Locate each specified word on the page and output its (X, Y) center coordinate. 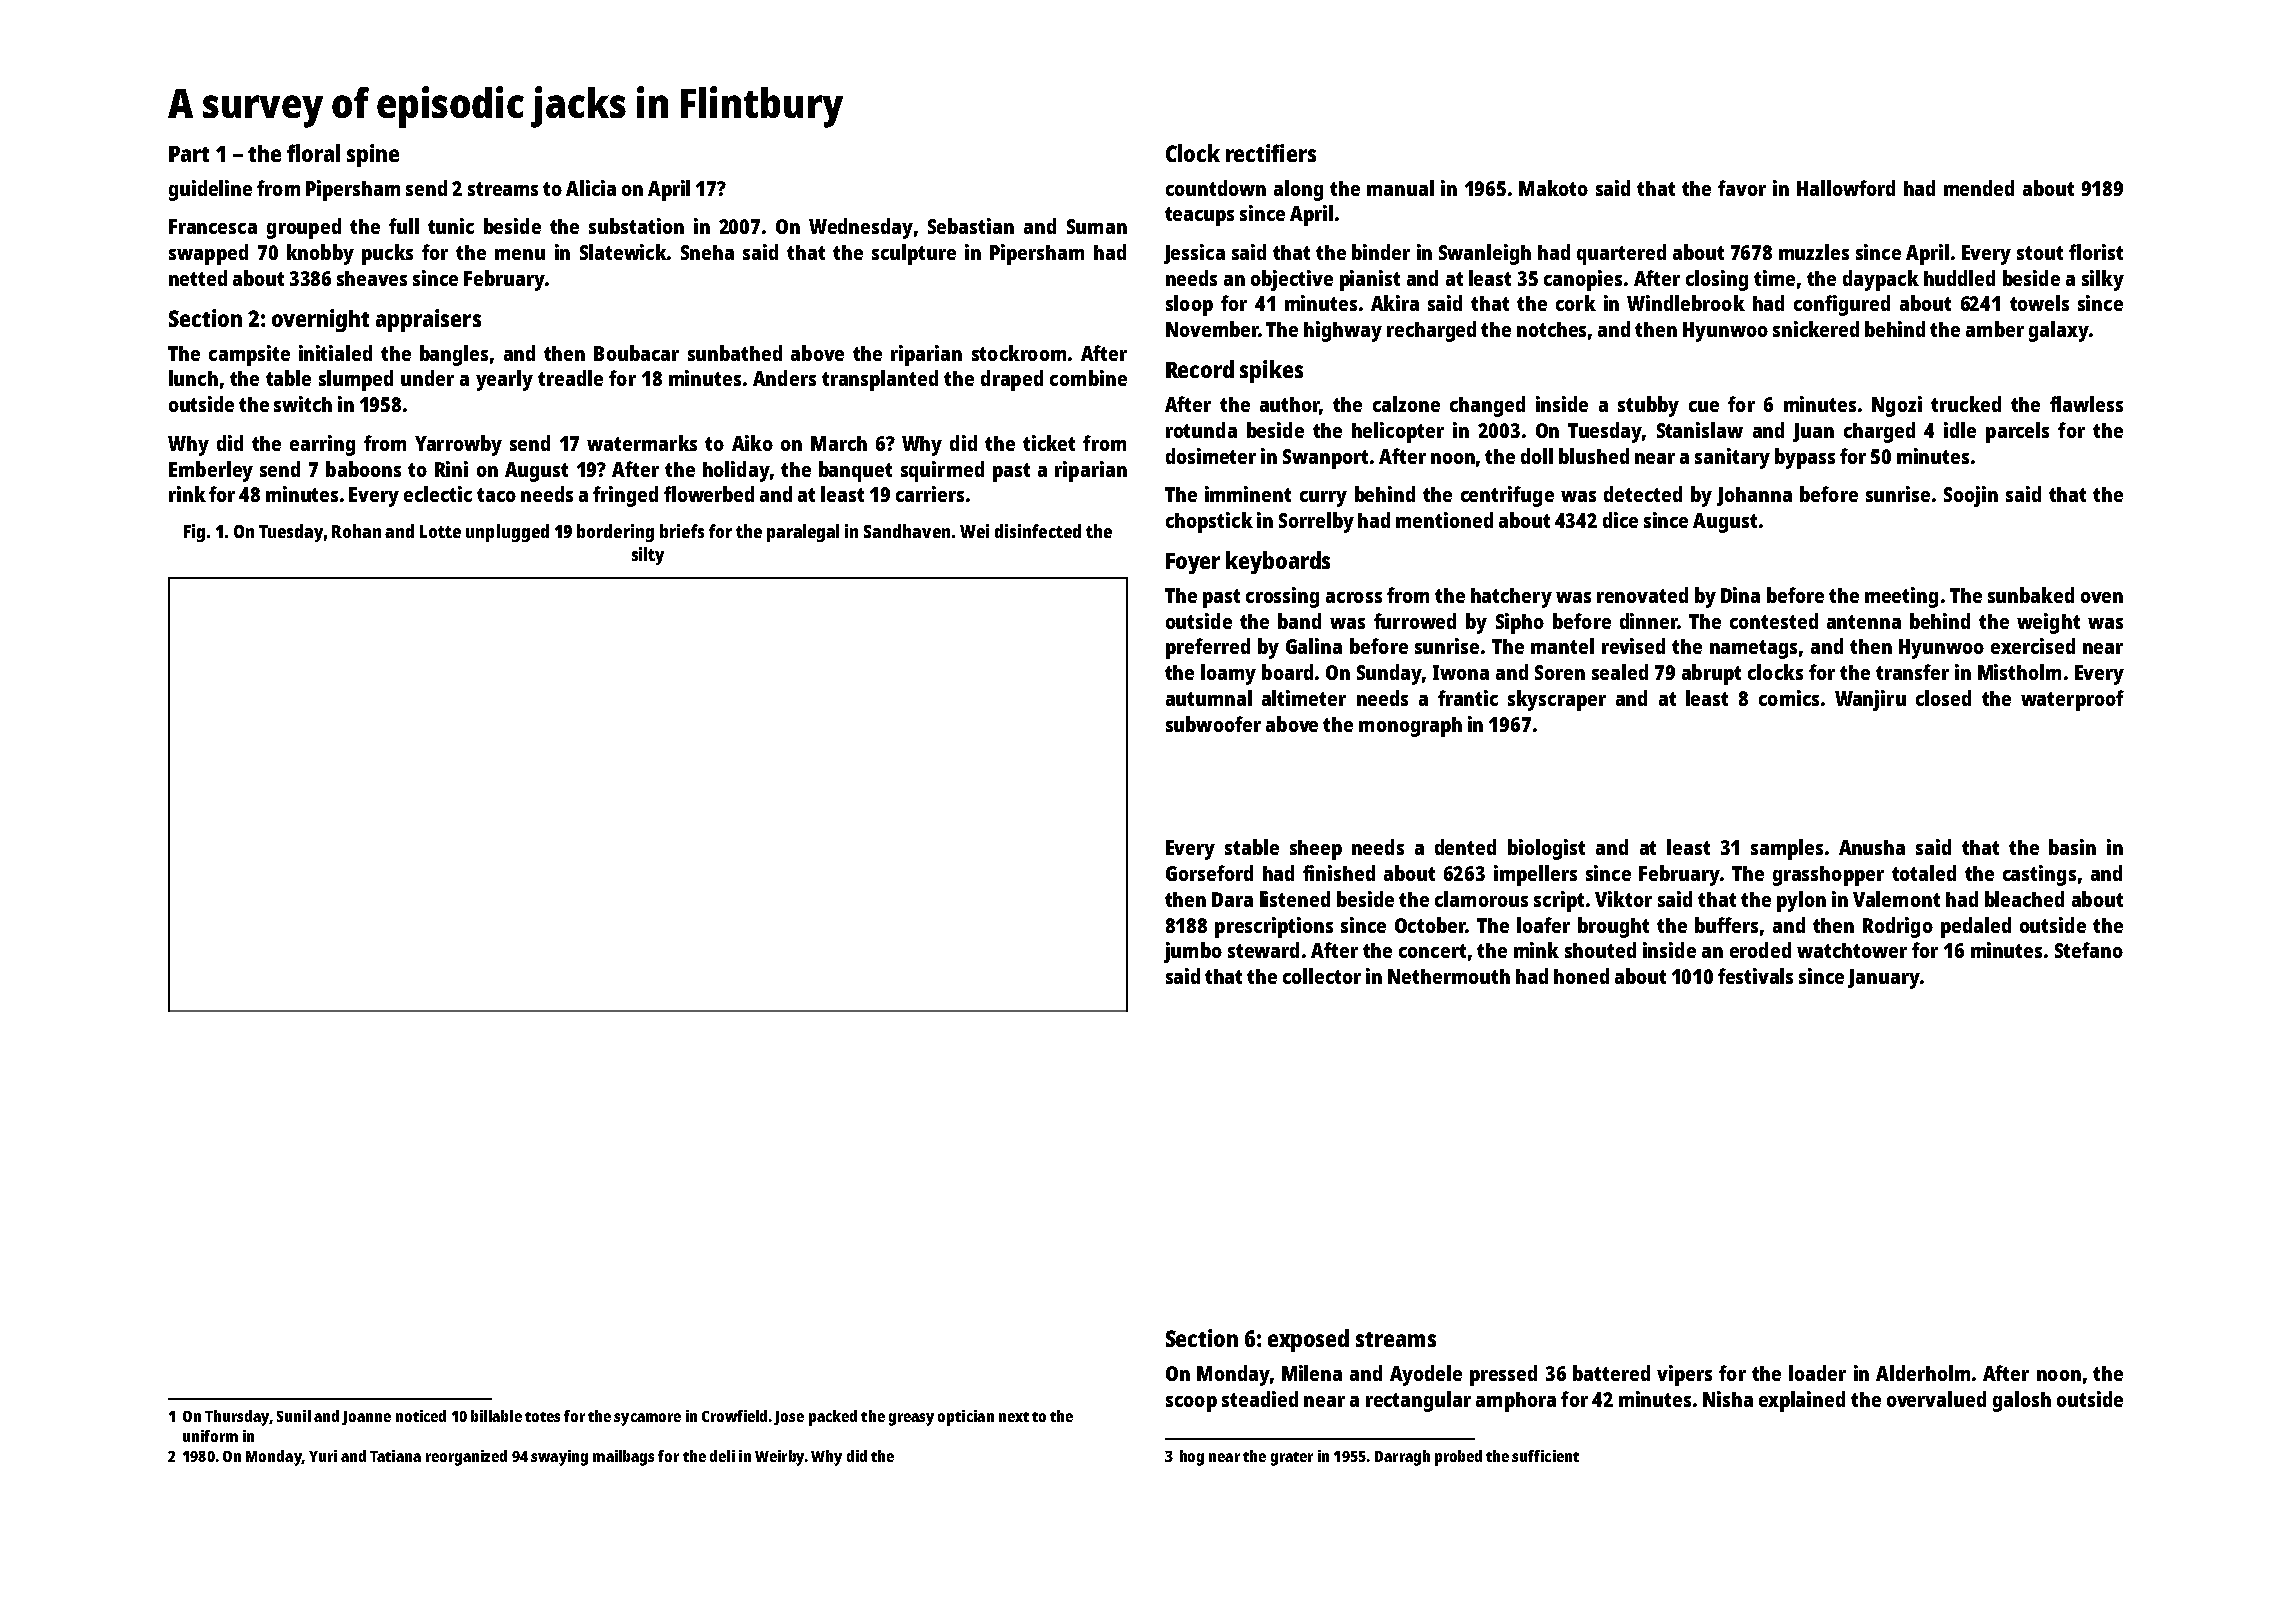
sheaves (372, 278)
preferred (1208, 648)
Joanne (366, 1418)
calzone (1406, 404)
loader (1817, 1373)
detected (1643, 494)
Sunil (294, 1416)
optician (966, 1418)
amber (1995, 329)
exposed (1308, 1340)
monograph (1410, 727)
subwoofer (1213, 724)
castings (2039, 875)
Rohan (356, 531)
